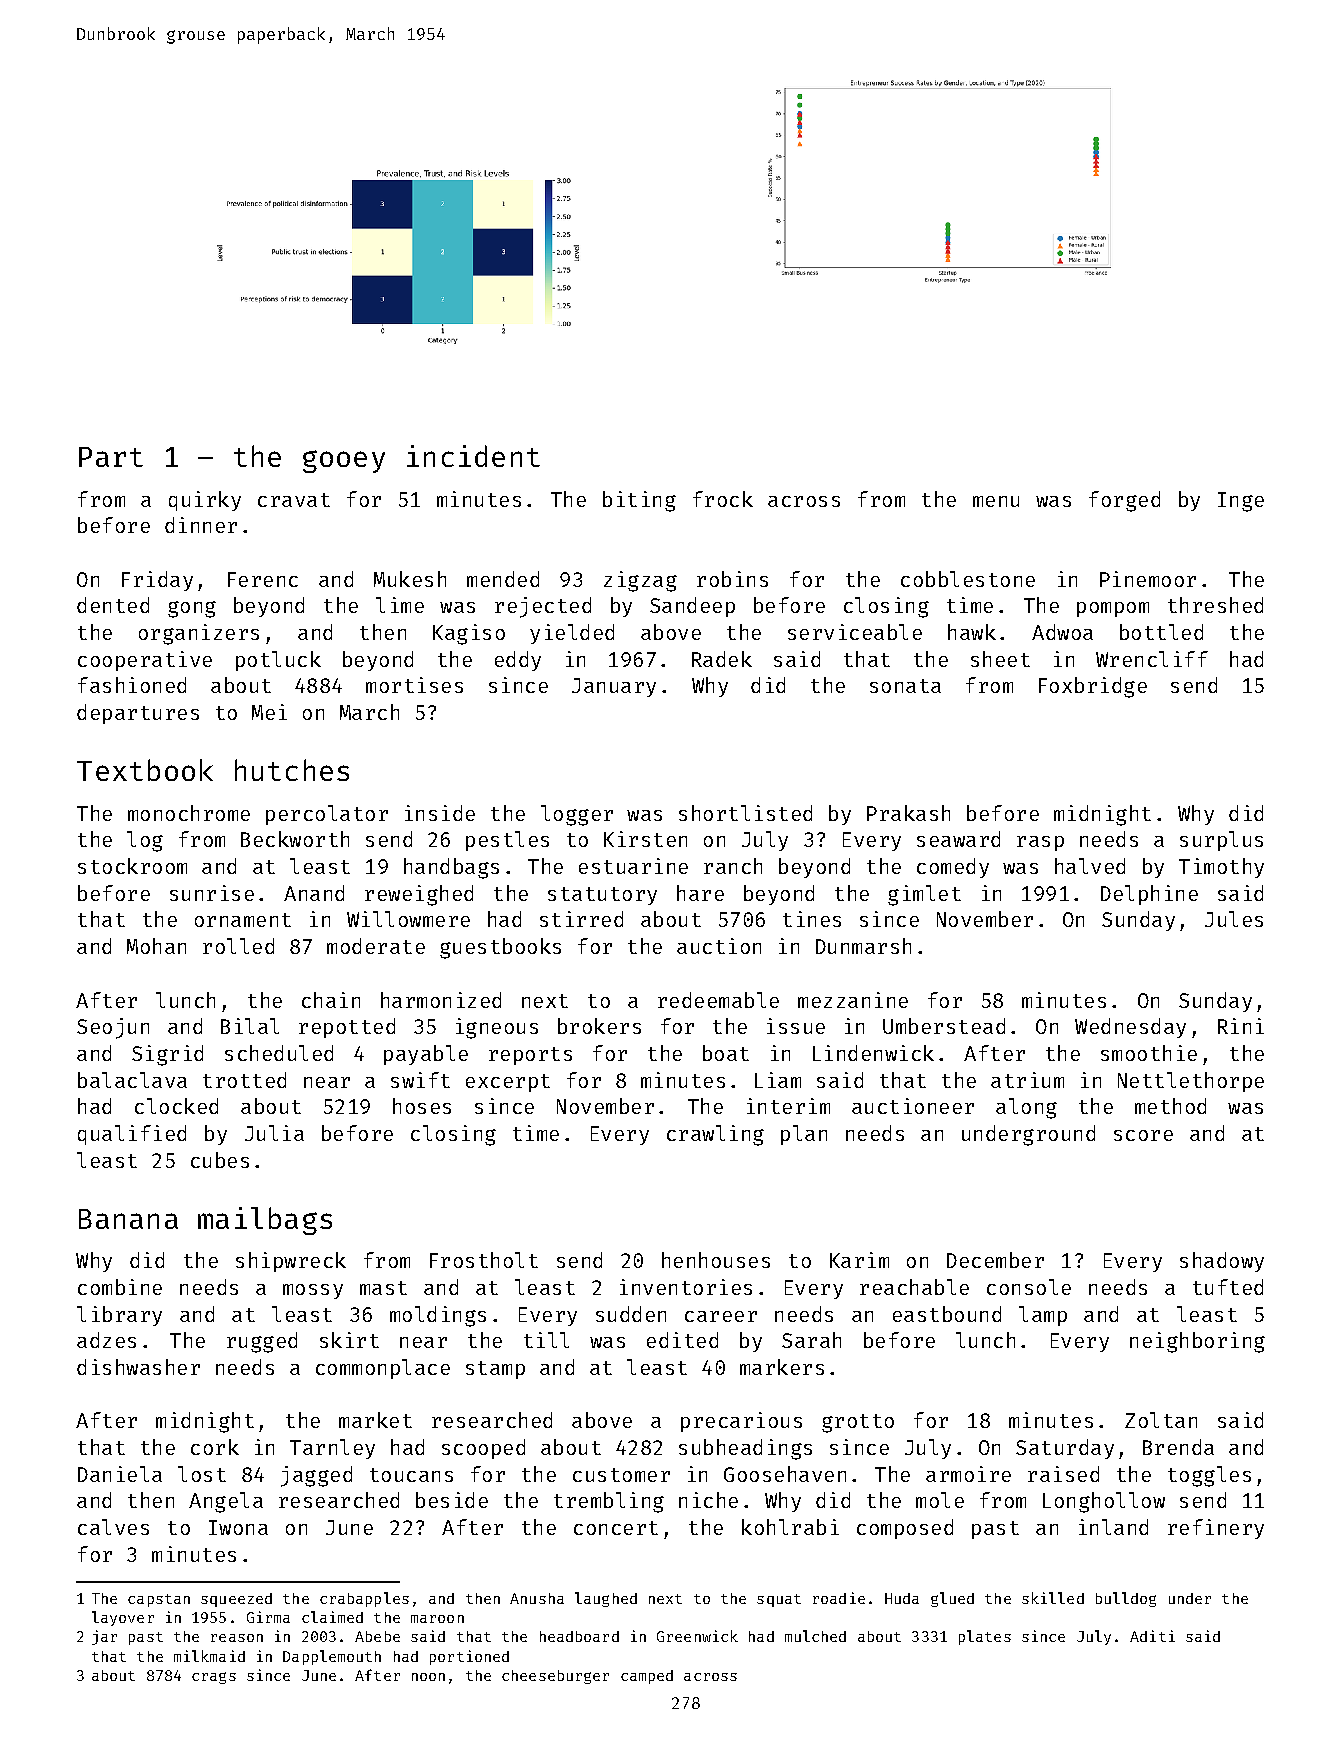 Image resolution: width=1342 pixels, height=1737 pixels. What do you see at coordinates (518, 661) in the screenshot?
I see `eddy` at bounding box center [518, 661].
